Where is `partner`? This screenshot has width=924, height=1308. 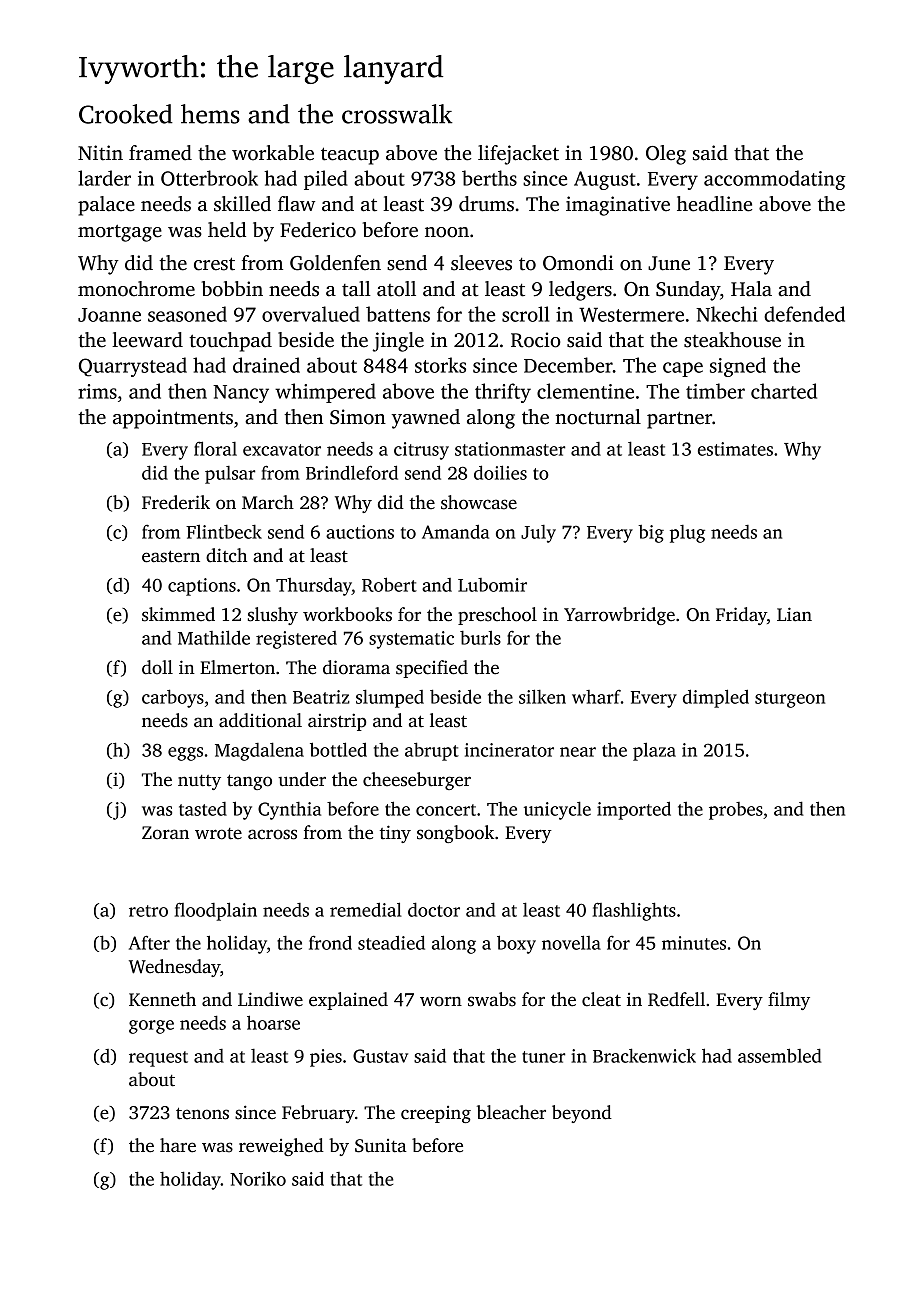
partner is located at coordinates (679, 420).
